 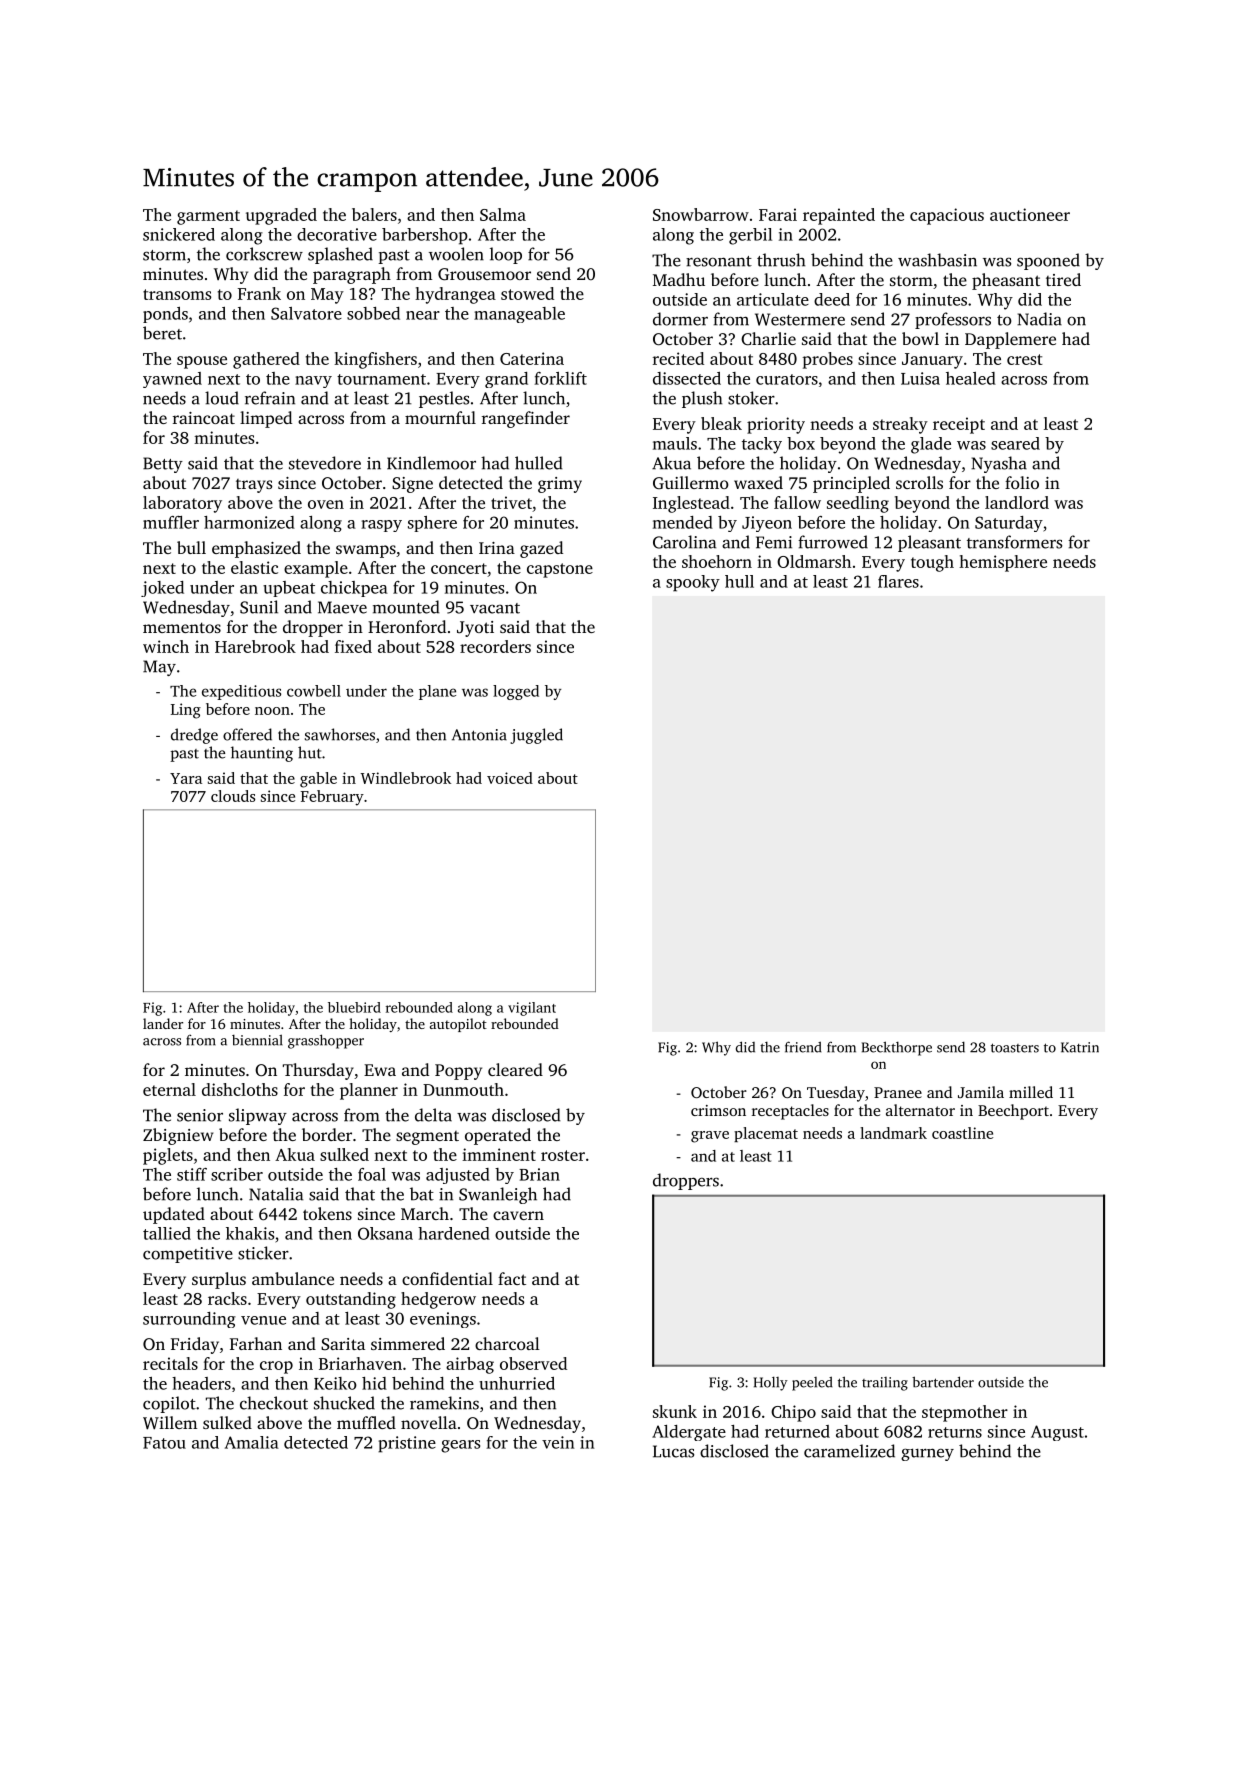 I want to click on Guillermo, so click(x=691, y=482).
